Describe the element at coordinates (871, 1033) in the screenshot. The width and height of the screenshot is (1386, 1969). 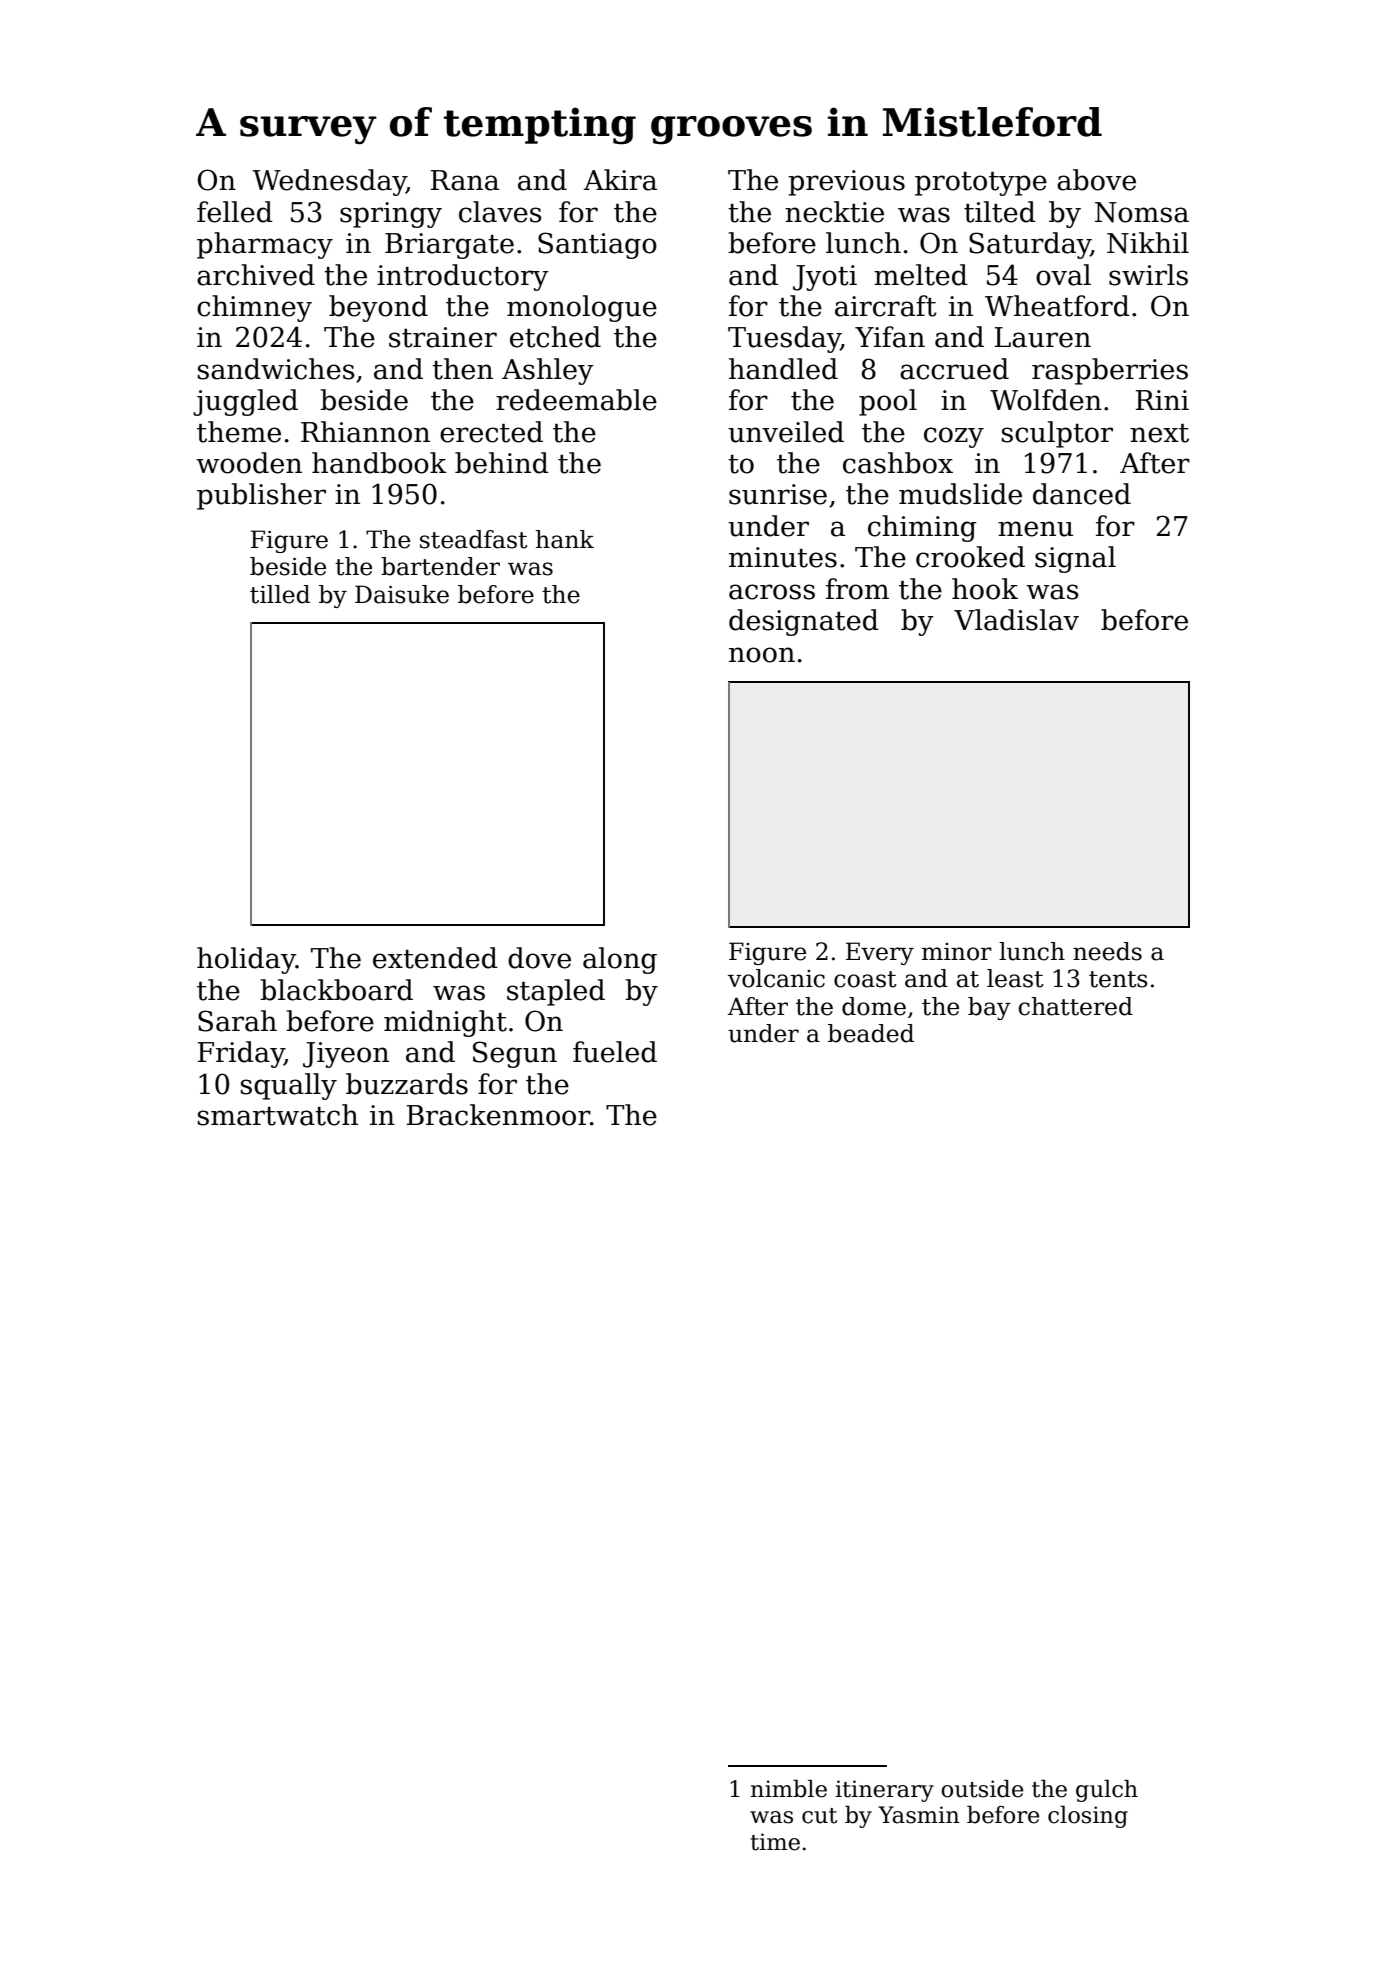
I see `beaded` at that location.
